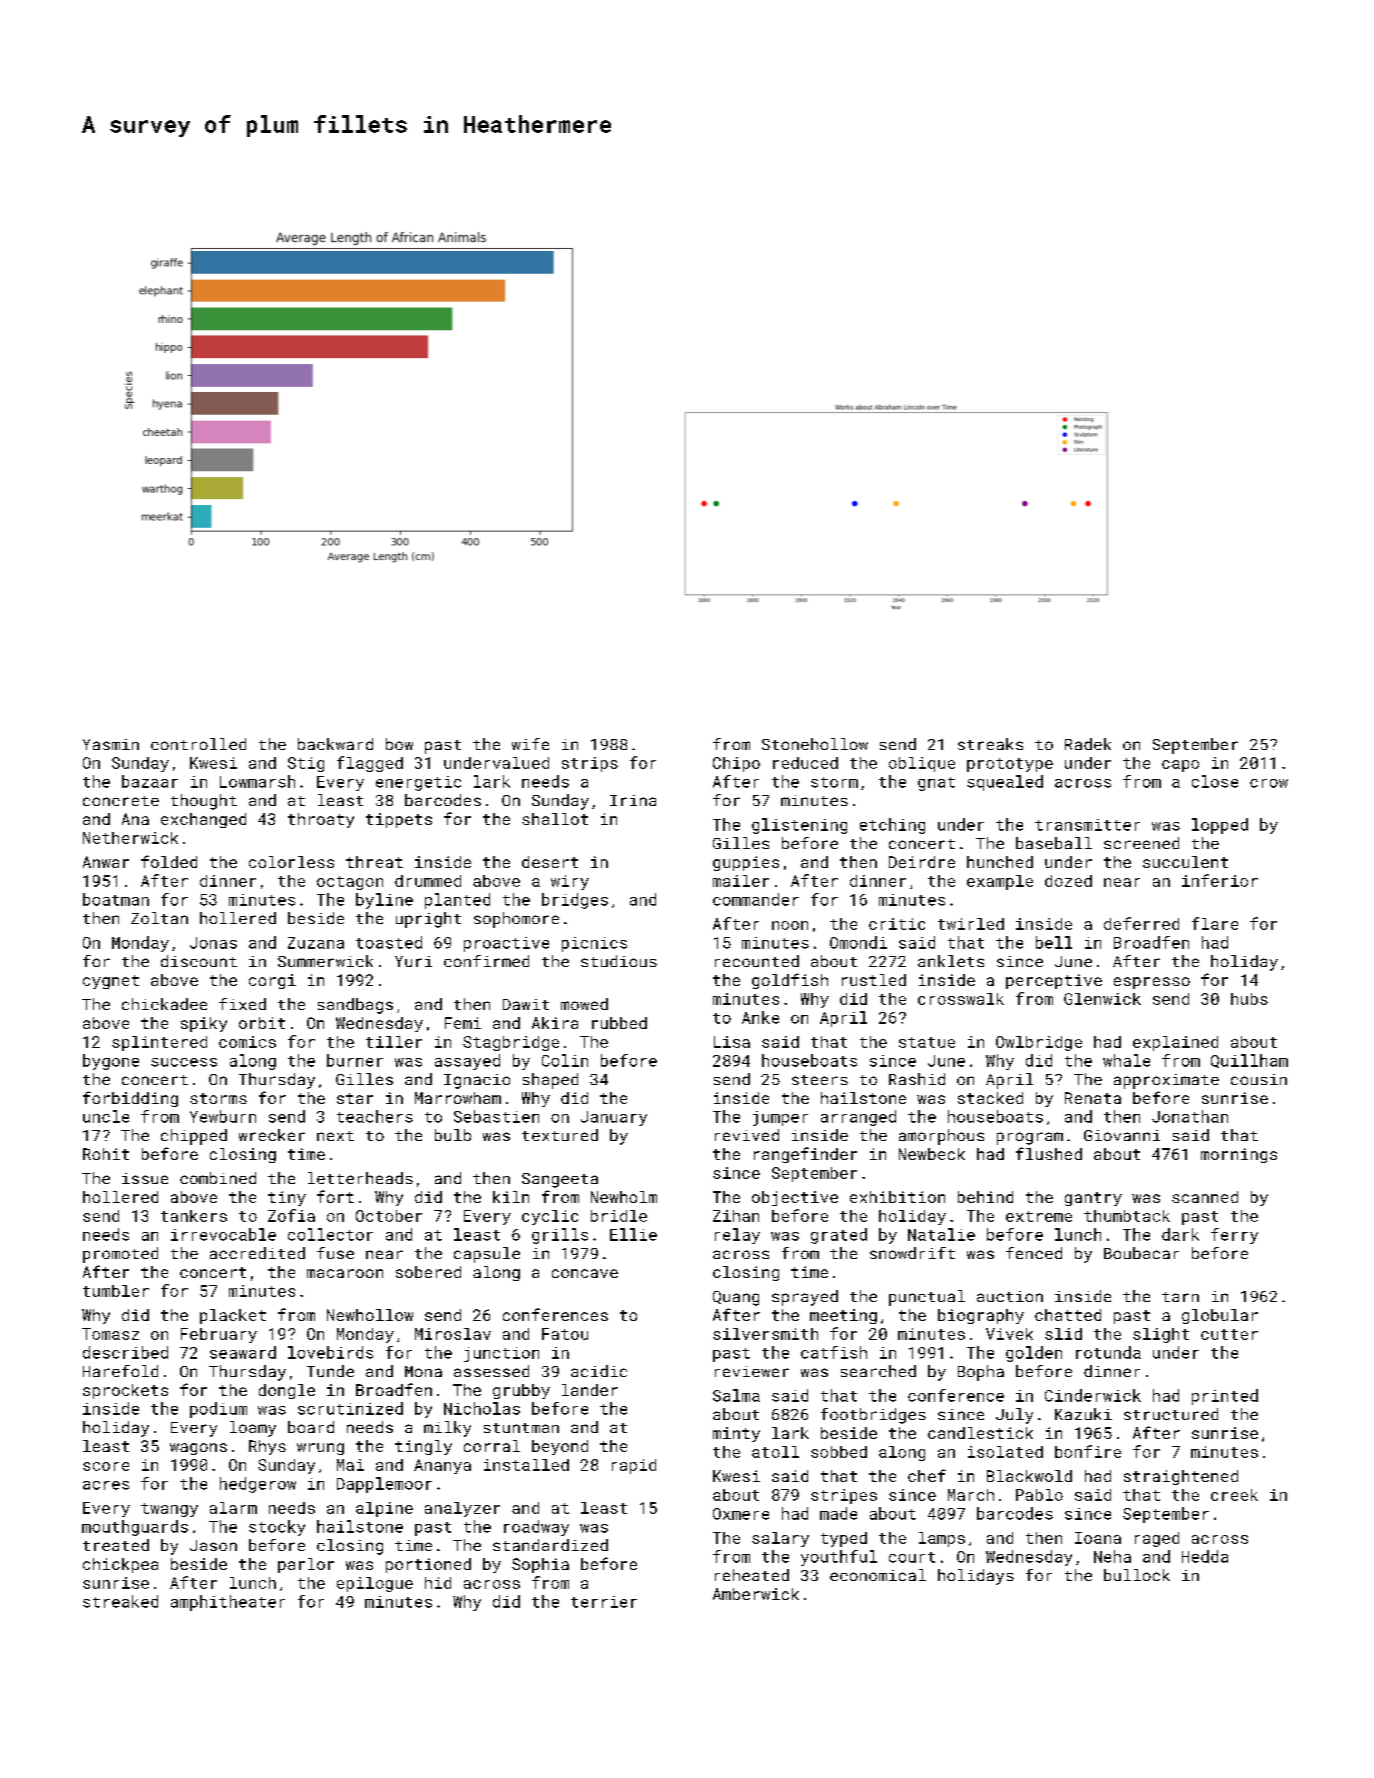 The height and width of the screenshot is (1778, 1374). What do you see at coordinates (590, 1390) in the screenshot?
I see `lander` at bounding box center [590, 1390].
